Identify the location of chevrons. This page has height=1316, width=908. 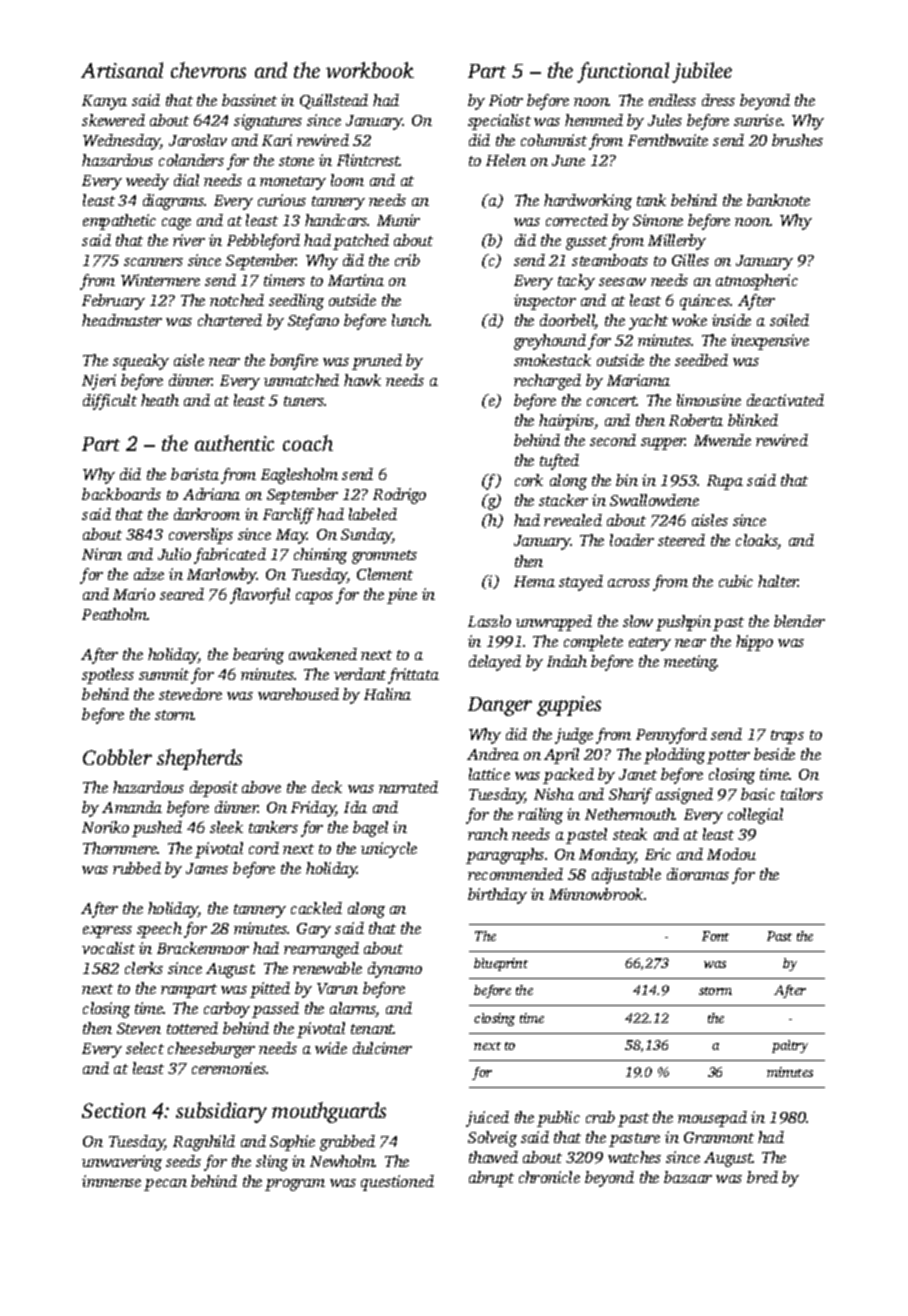
(208, 70).
